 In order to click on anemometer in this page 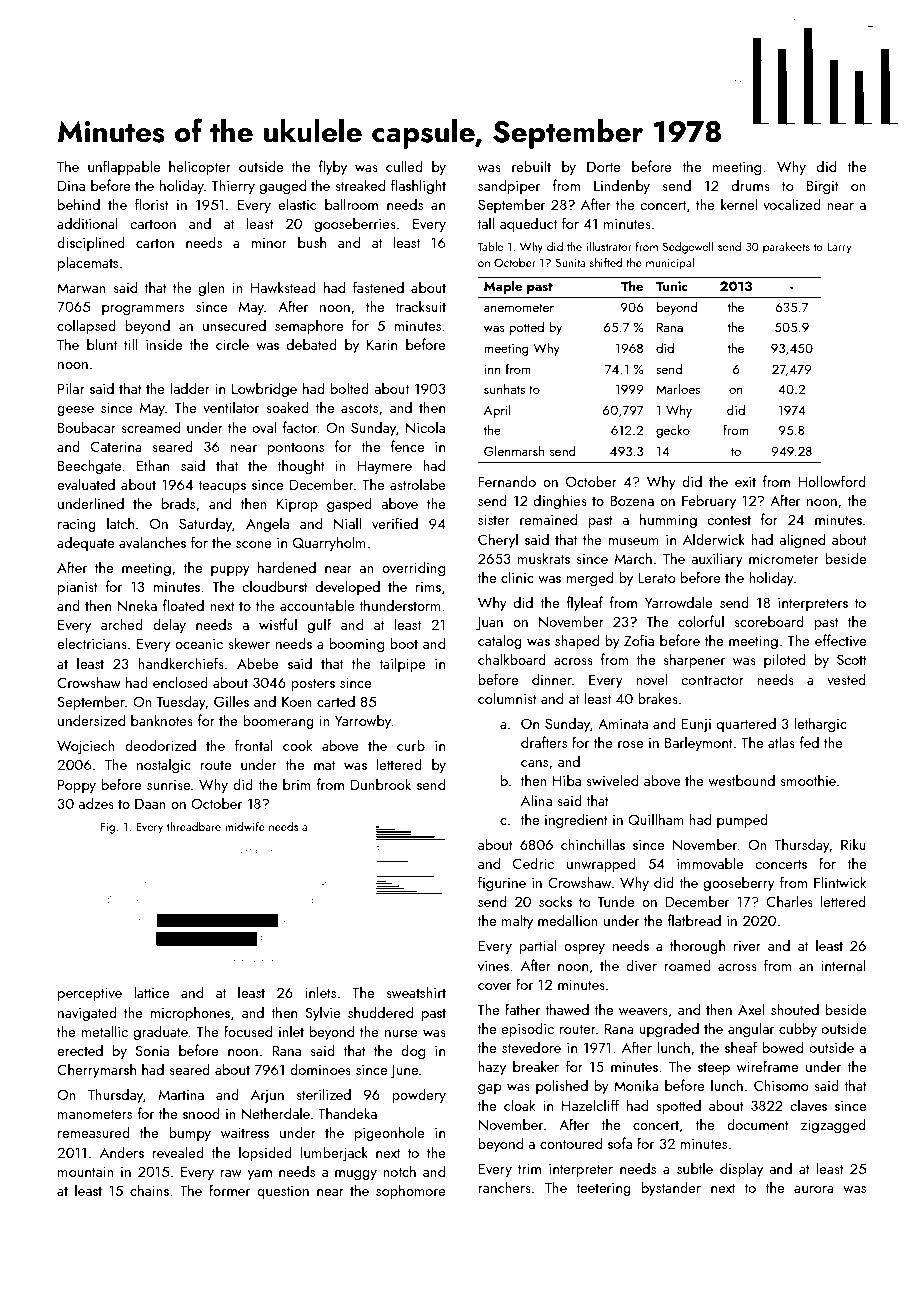, I will do `click(519, 307)`.
